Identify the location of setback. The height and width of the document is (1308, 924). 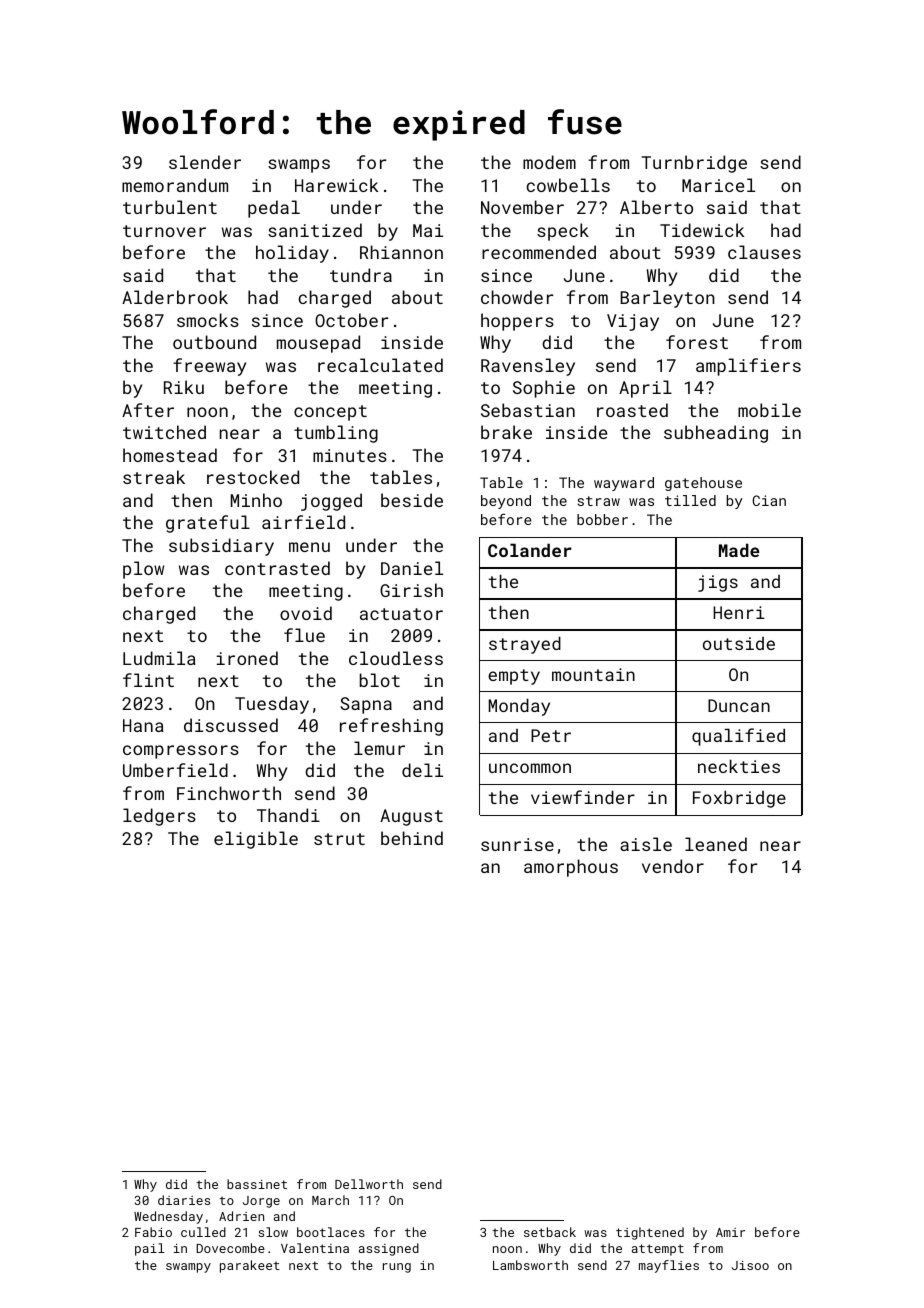
(550, 1232).
